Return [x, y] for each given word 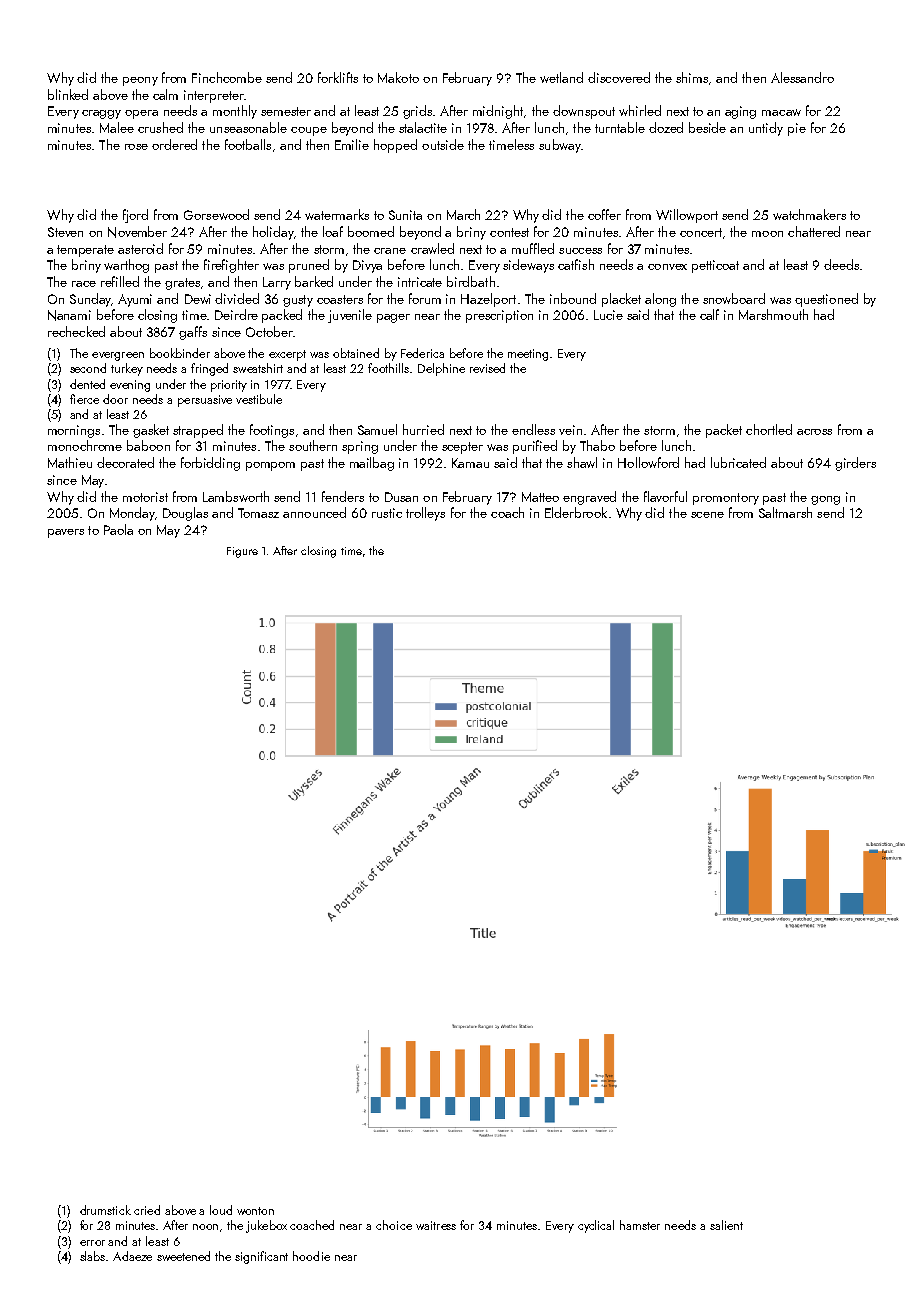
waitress [436, 1225]
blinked [68, 94]
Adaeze [132, 1256]
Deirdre [236, 314]
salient [726, 1225]
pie [797, 129]
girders [855, 464]
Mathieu [70, 462]
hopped [395, 146]
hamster [640, 1225]
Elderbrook [576, 512]
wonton [255, 1211]
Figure [242, 552]
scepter [462, 448]
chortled [769, 429]
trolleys [425, 514]
